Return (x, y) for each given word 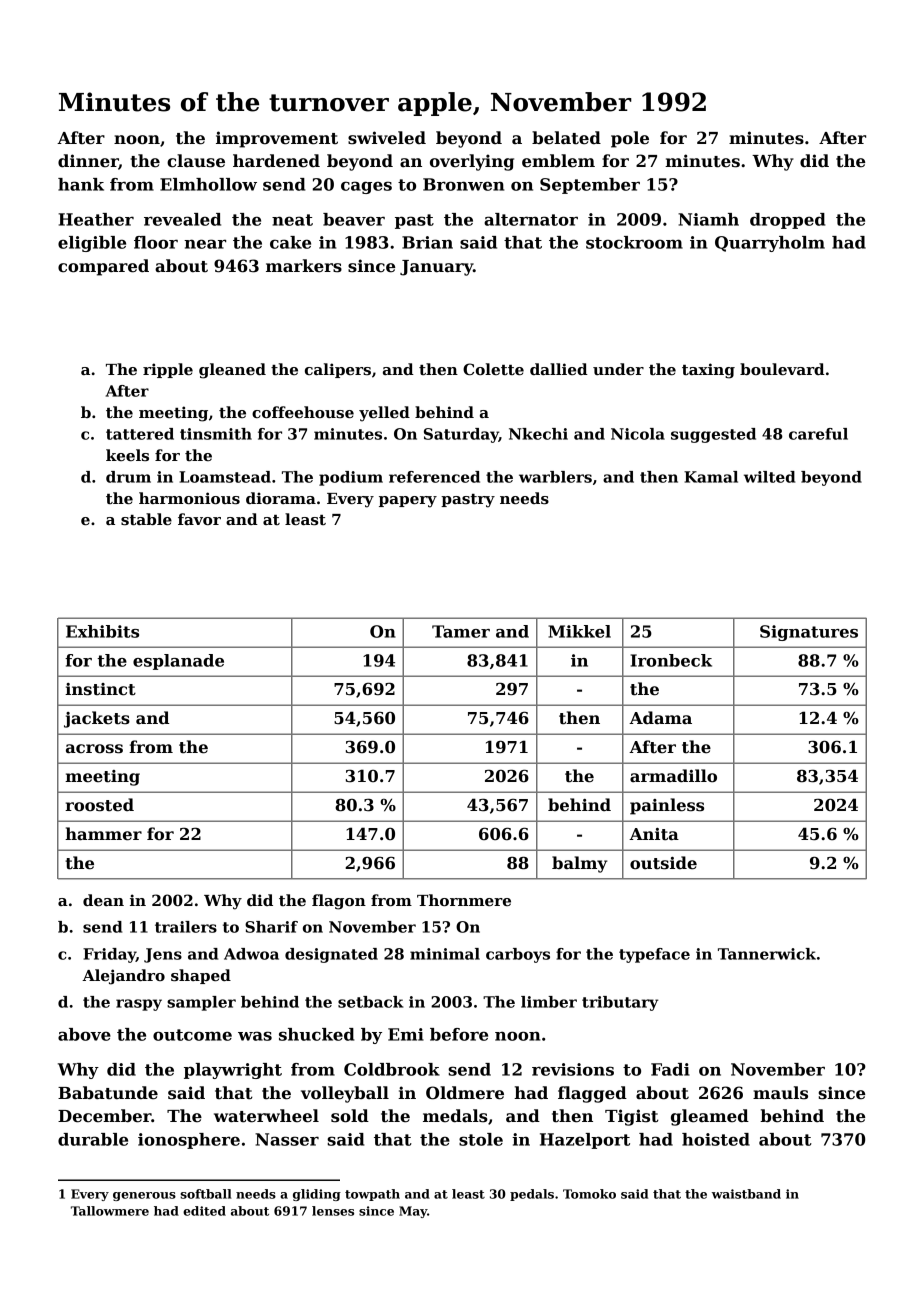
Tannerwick (767, 954)
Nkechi (538, 434)
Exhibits (102, 631)
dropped (787, 221)
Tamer (461, 631)
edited (204, 1211)
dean (103, 900)
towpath (372, 1195)
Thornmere (464, 900)
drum (128, 477)
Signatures (809, 633)
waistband (746, 1194)
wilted (769, 477)
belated (566, 138)
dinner (88, 162)
